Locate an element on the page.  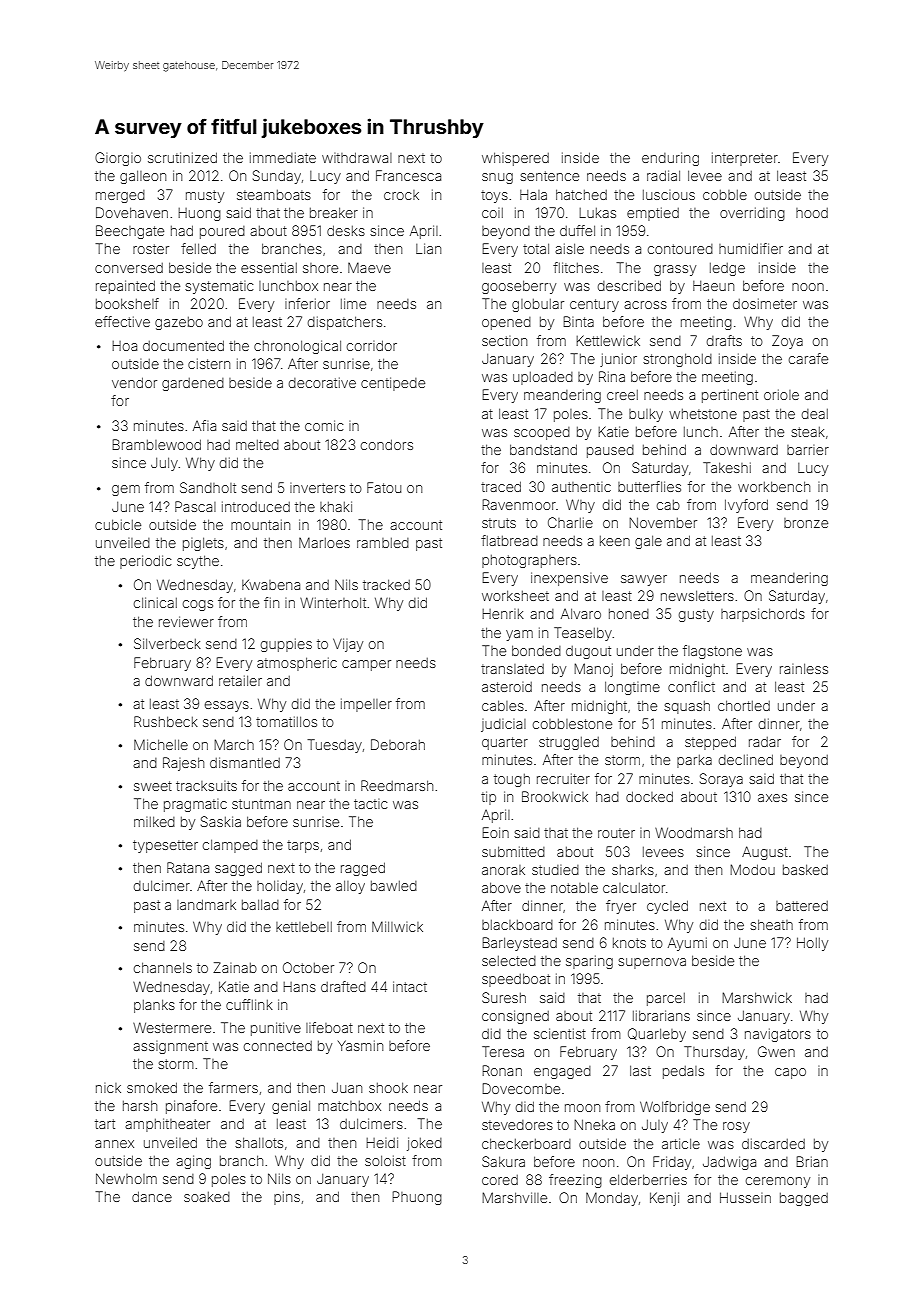
soaked is located at coordinates (207, 1197).
